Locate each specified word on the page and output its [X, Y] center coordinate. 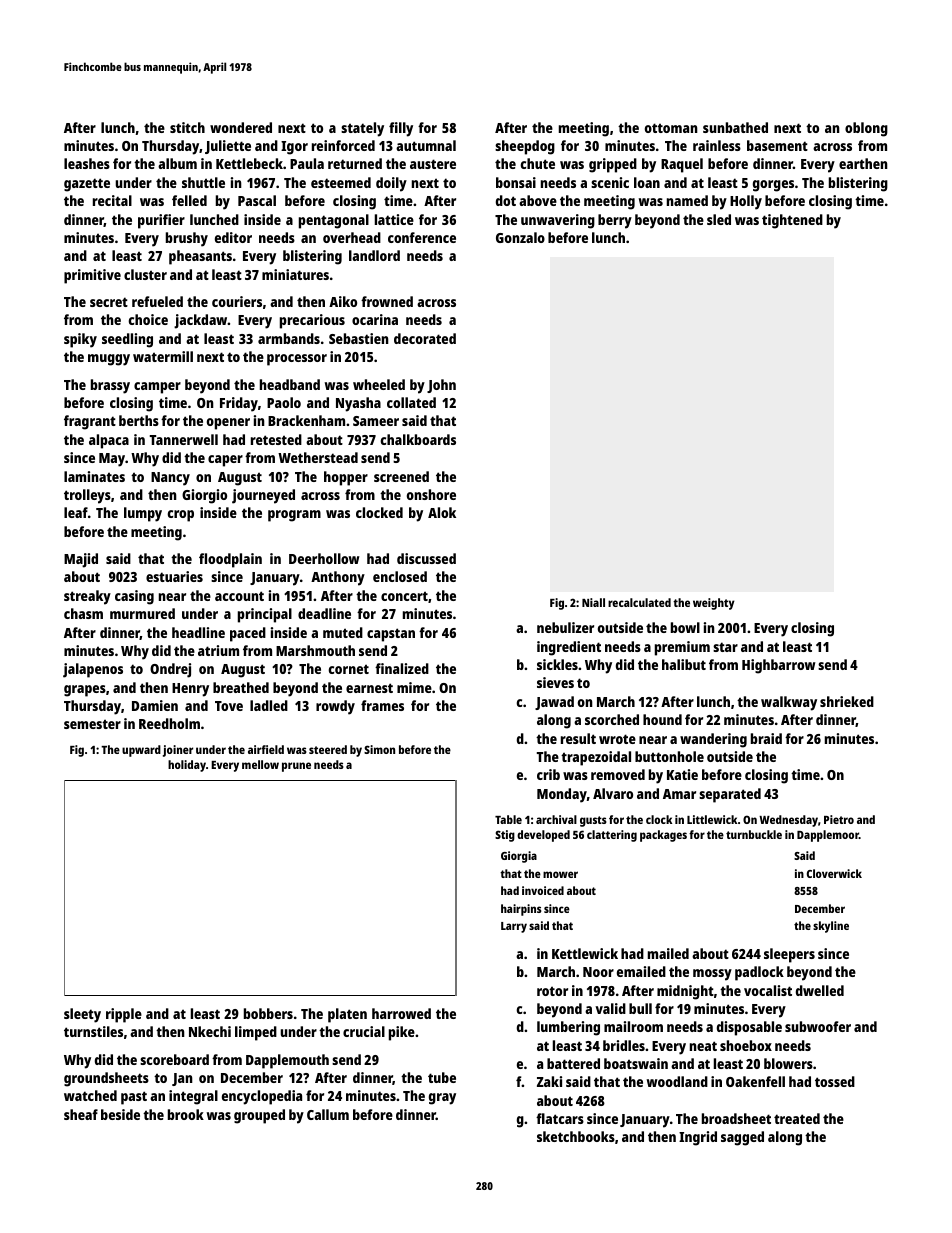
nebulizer [565, 627]
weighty [714, 604]
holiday [187, 766]
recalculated [639, 602]
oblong [866, 129]
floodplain [230, 560]
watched [90, 1095]
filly [401, 129]
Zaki [549, 1081]
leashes [87, 163]
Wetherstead [318, 457]
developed [543, 836]
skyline [831, 927]
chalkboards [418, 439]
